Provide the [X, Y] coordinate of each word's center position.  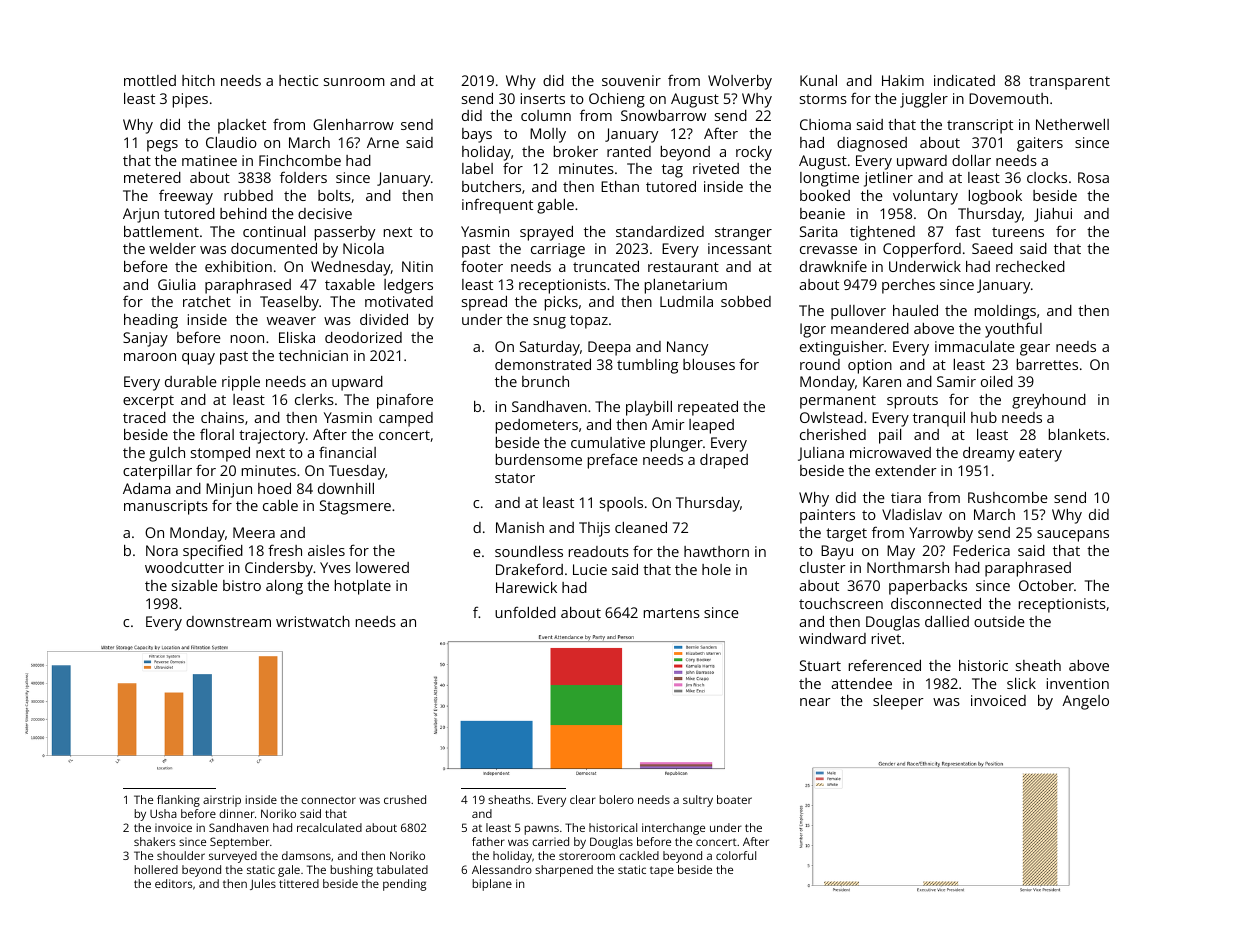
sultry [698, 801]
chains [222, 417]
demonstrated [543, 364]
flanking [178, 801]
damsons [306, 855]
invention [1078, 683]
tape [662, 871]
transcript [980, 126]
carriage [558, 250]
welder [172, 248]
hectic [298, 80]
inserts [543, 98]
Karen [882, 381]
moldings [1005, 312]
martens [672, 613]
